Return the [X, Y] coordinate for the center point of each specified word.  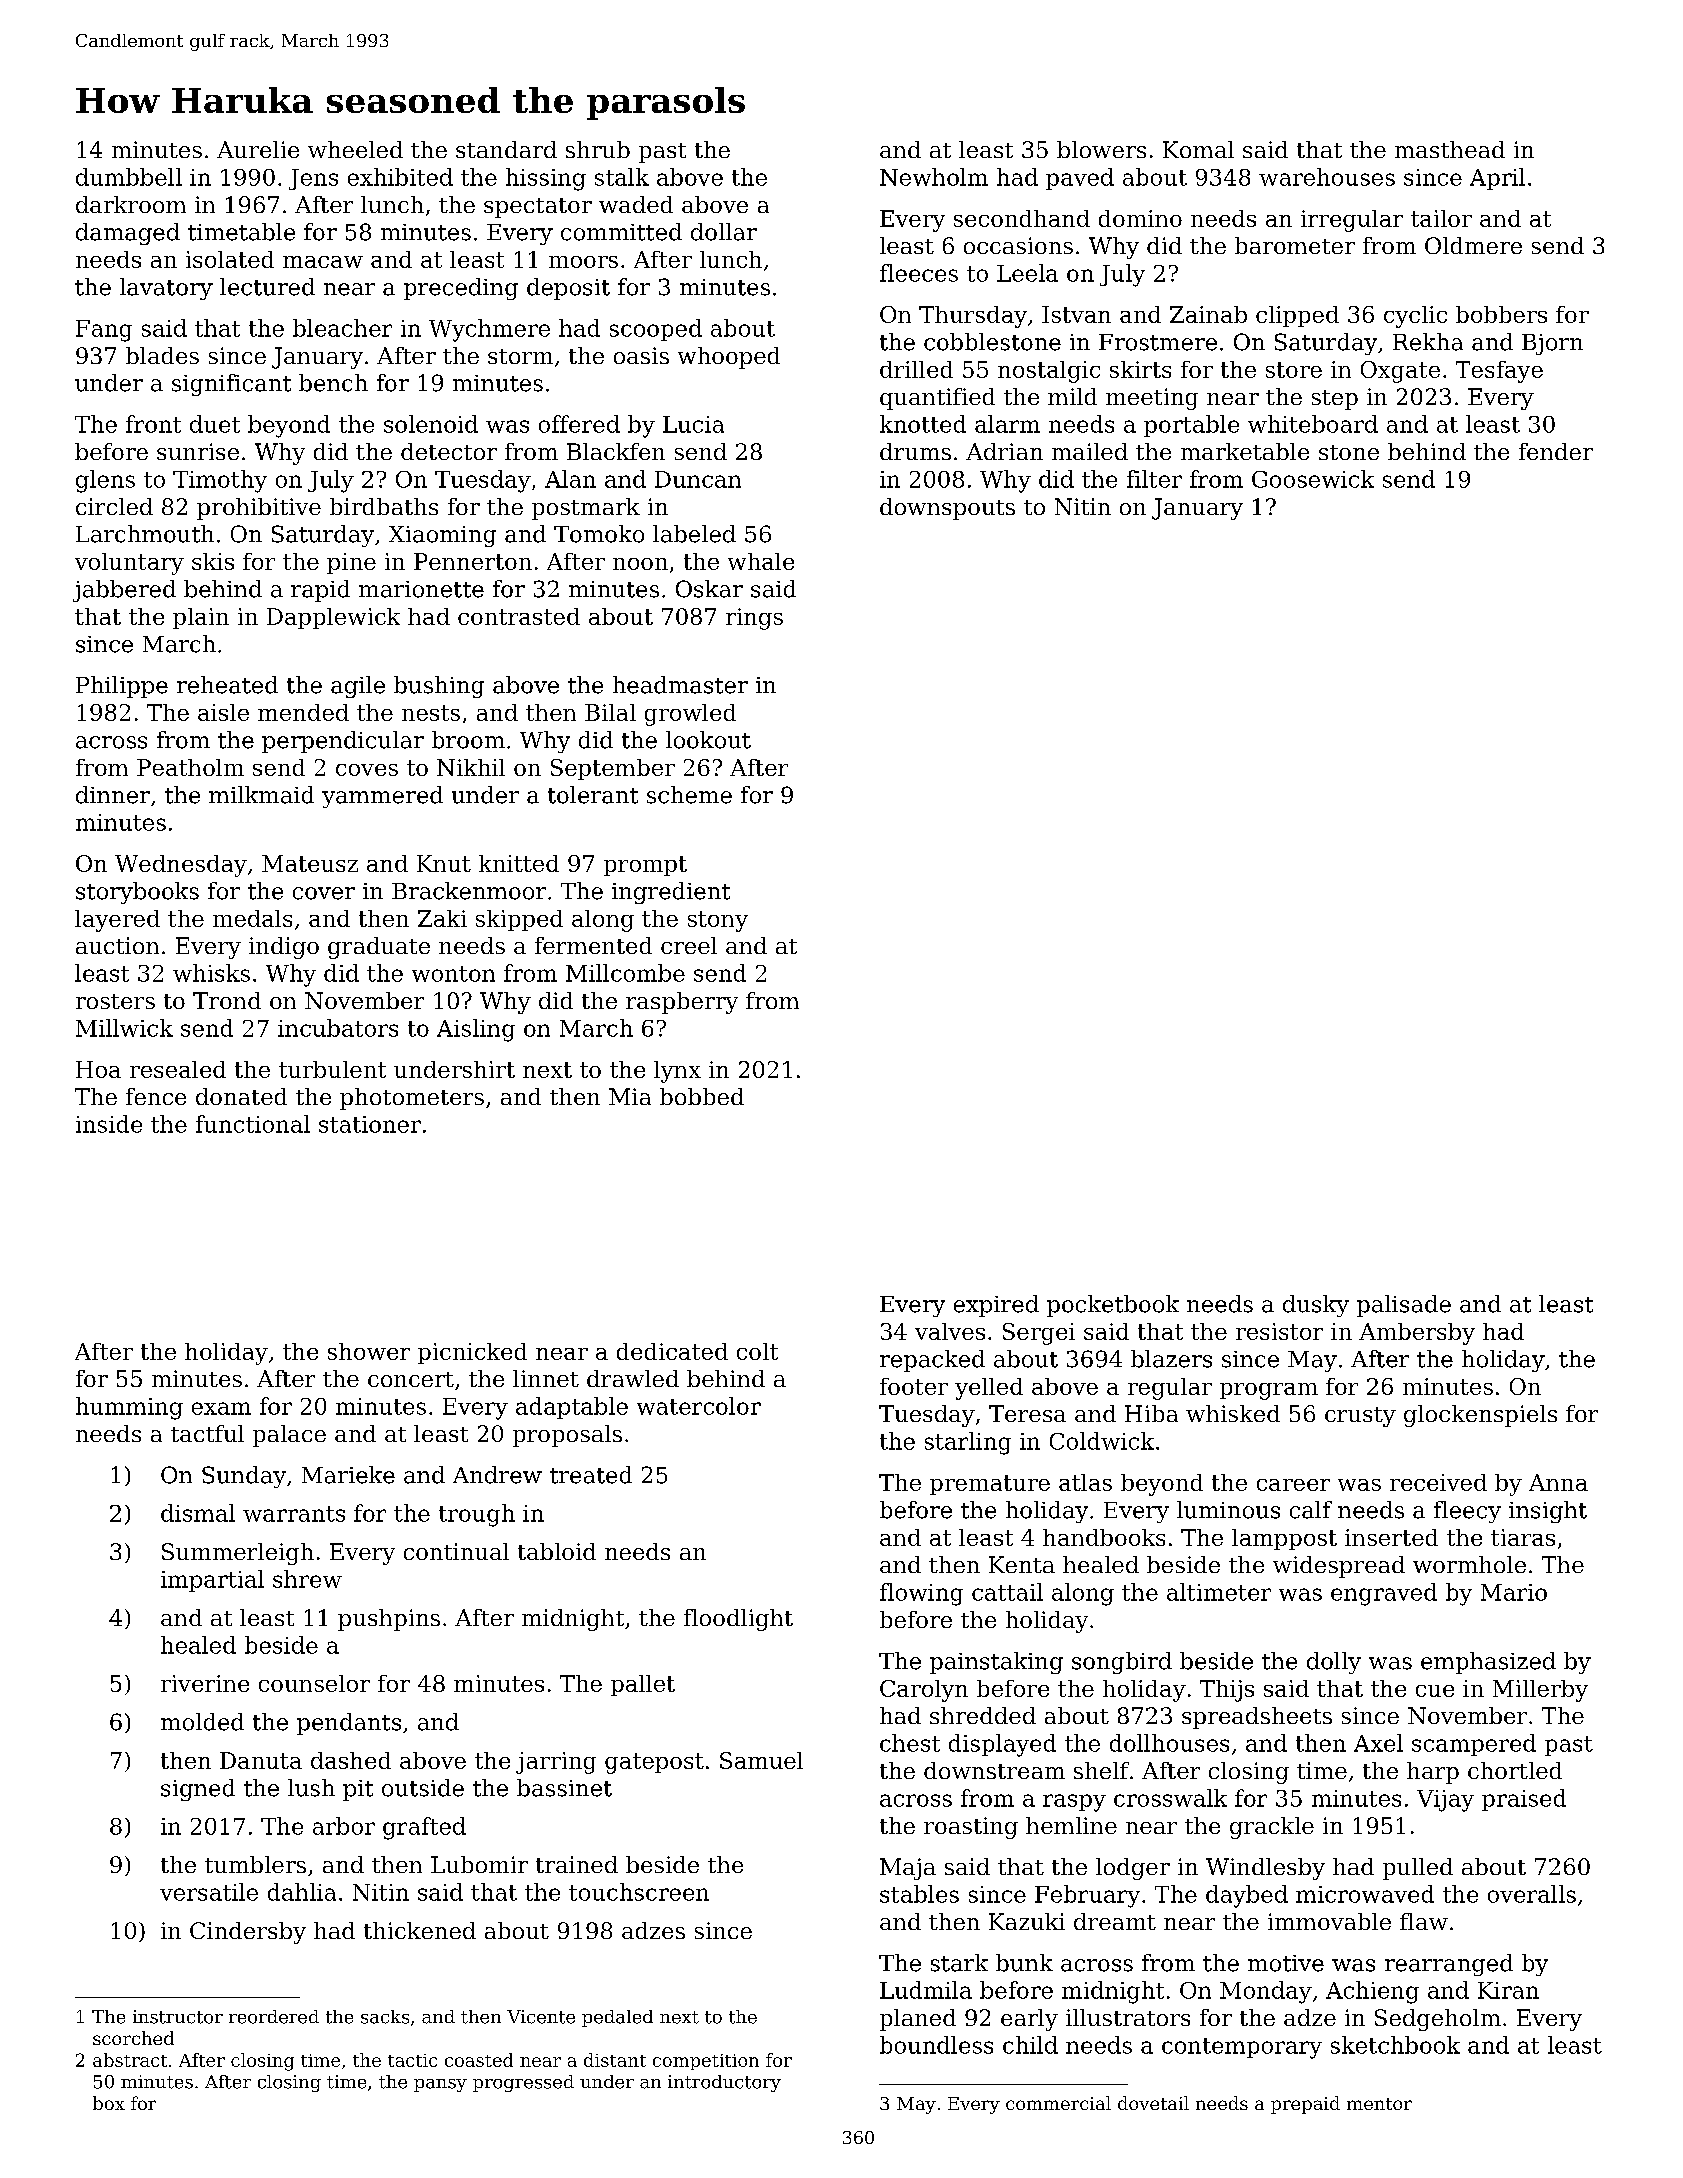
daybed [1247, 1896]
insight [1548, 1512]
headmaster [680, 685]
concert [411, 1379]
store [1294, 370]
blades [162, 355]
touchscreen [639, 1892]
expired [996, 1306]
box [109, 2103]
